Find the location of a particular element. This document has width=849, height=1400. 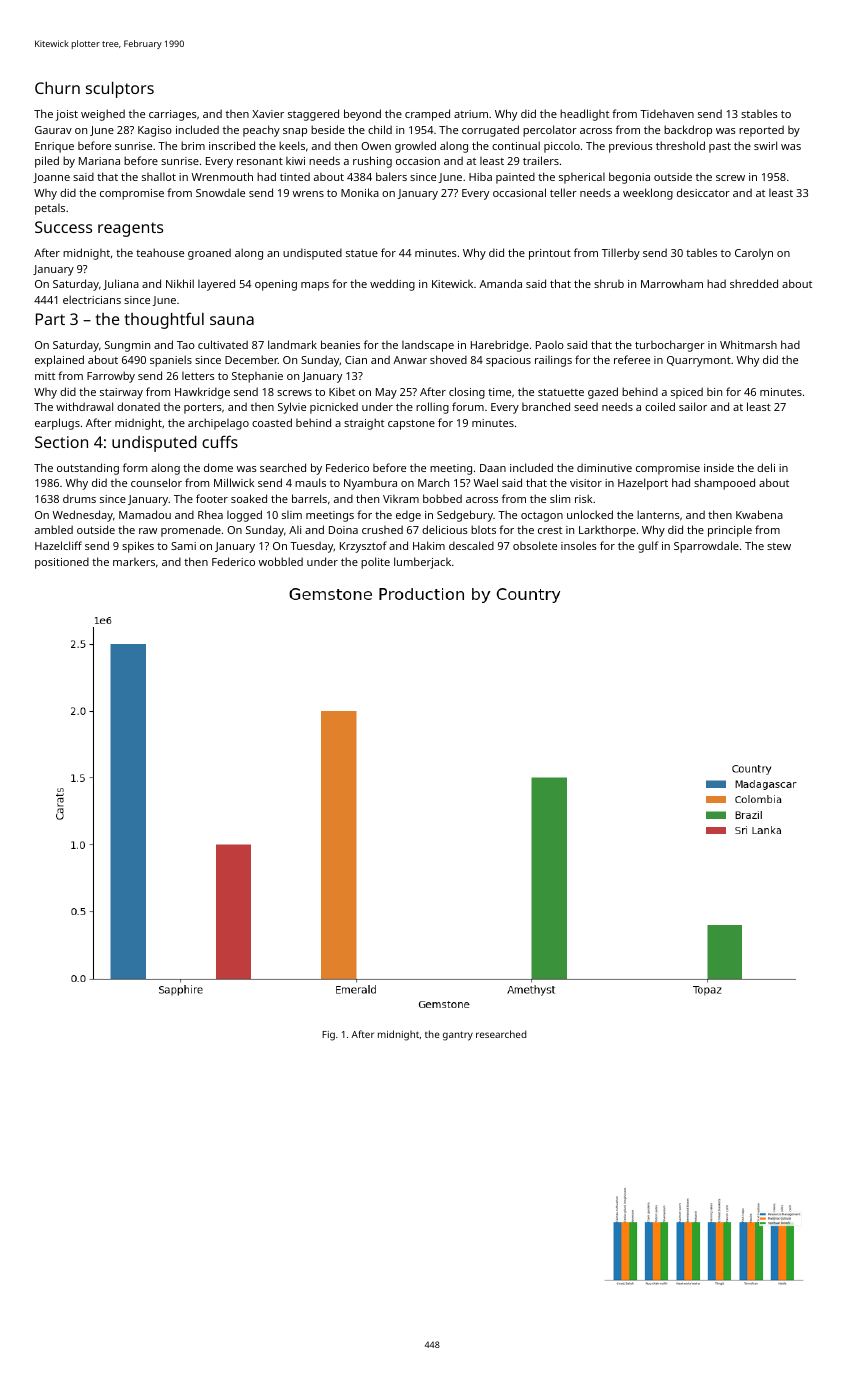

Tidehaven is located at coordinates (667, 113).
